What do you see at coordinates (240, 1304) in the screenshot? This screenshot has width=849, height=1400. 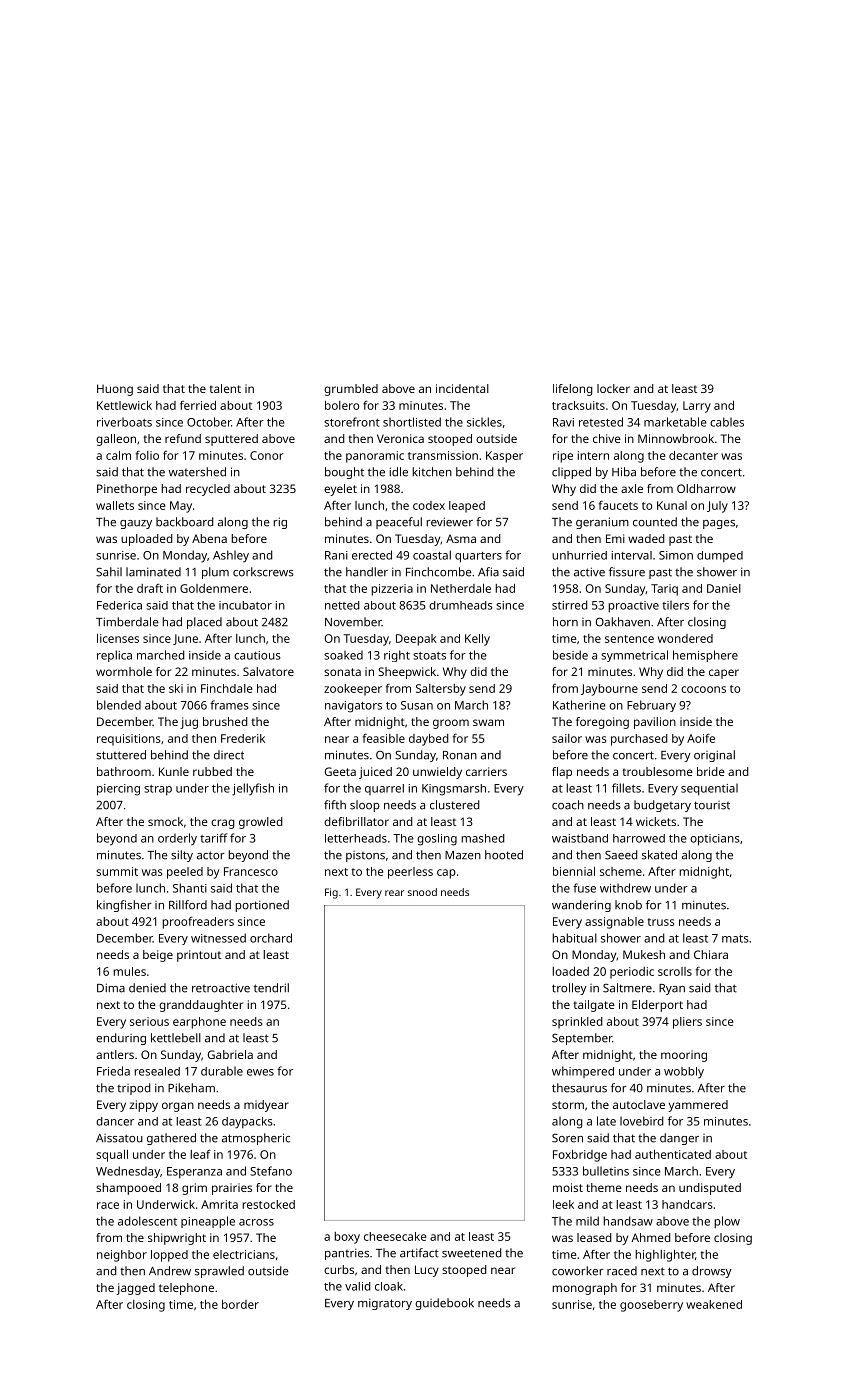 I see `border` at bounding box center [240, 1304].
